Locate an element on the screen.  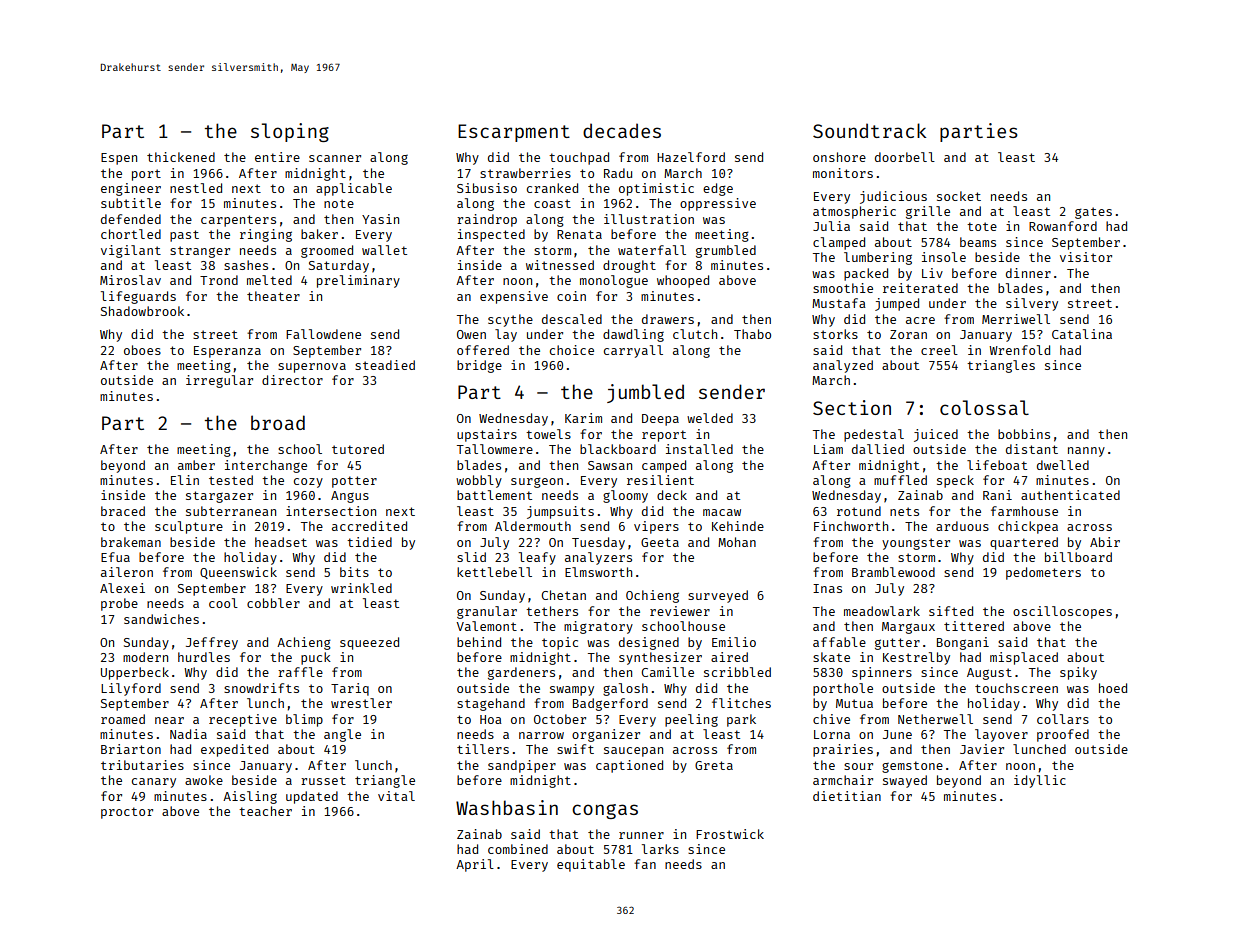
welded is located at coordinates (710, 418).
